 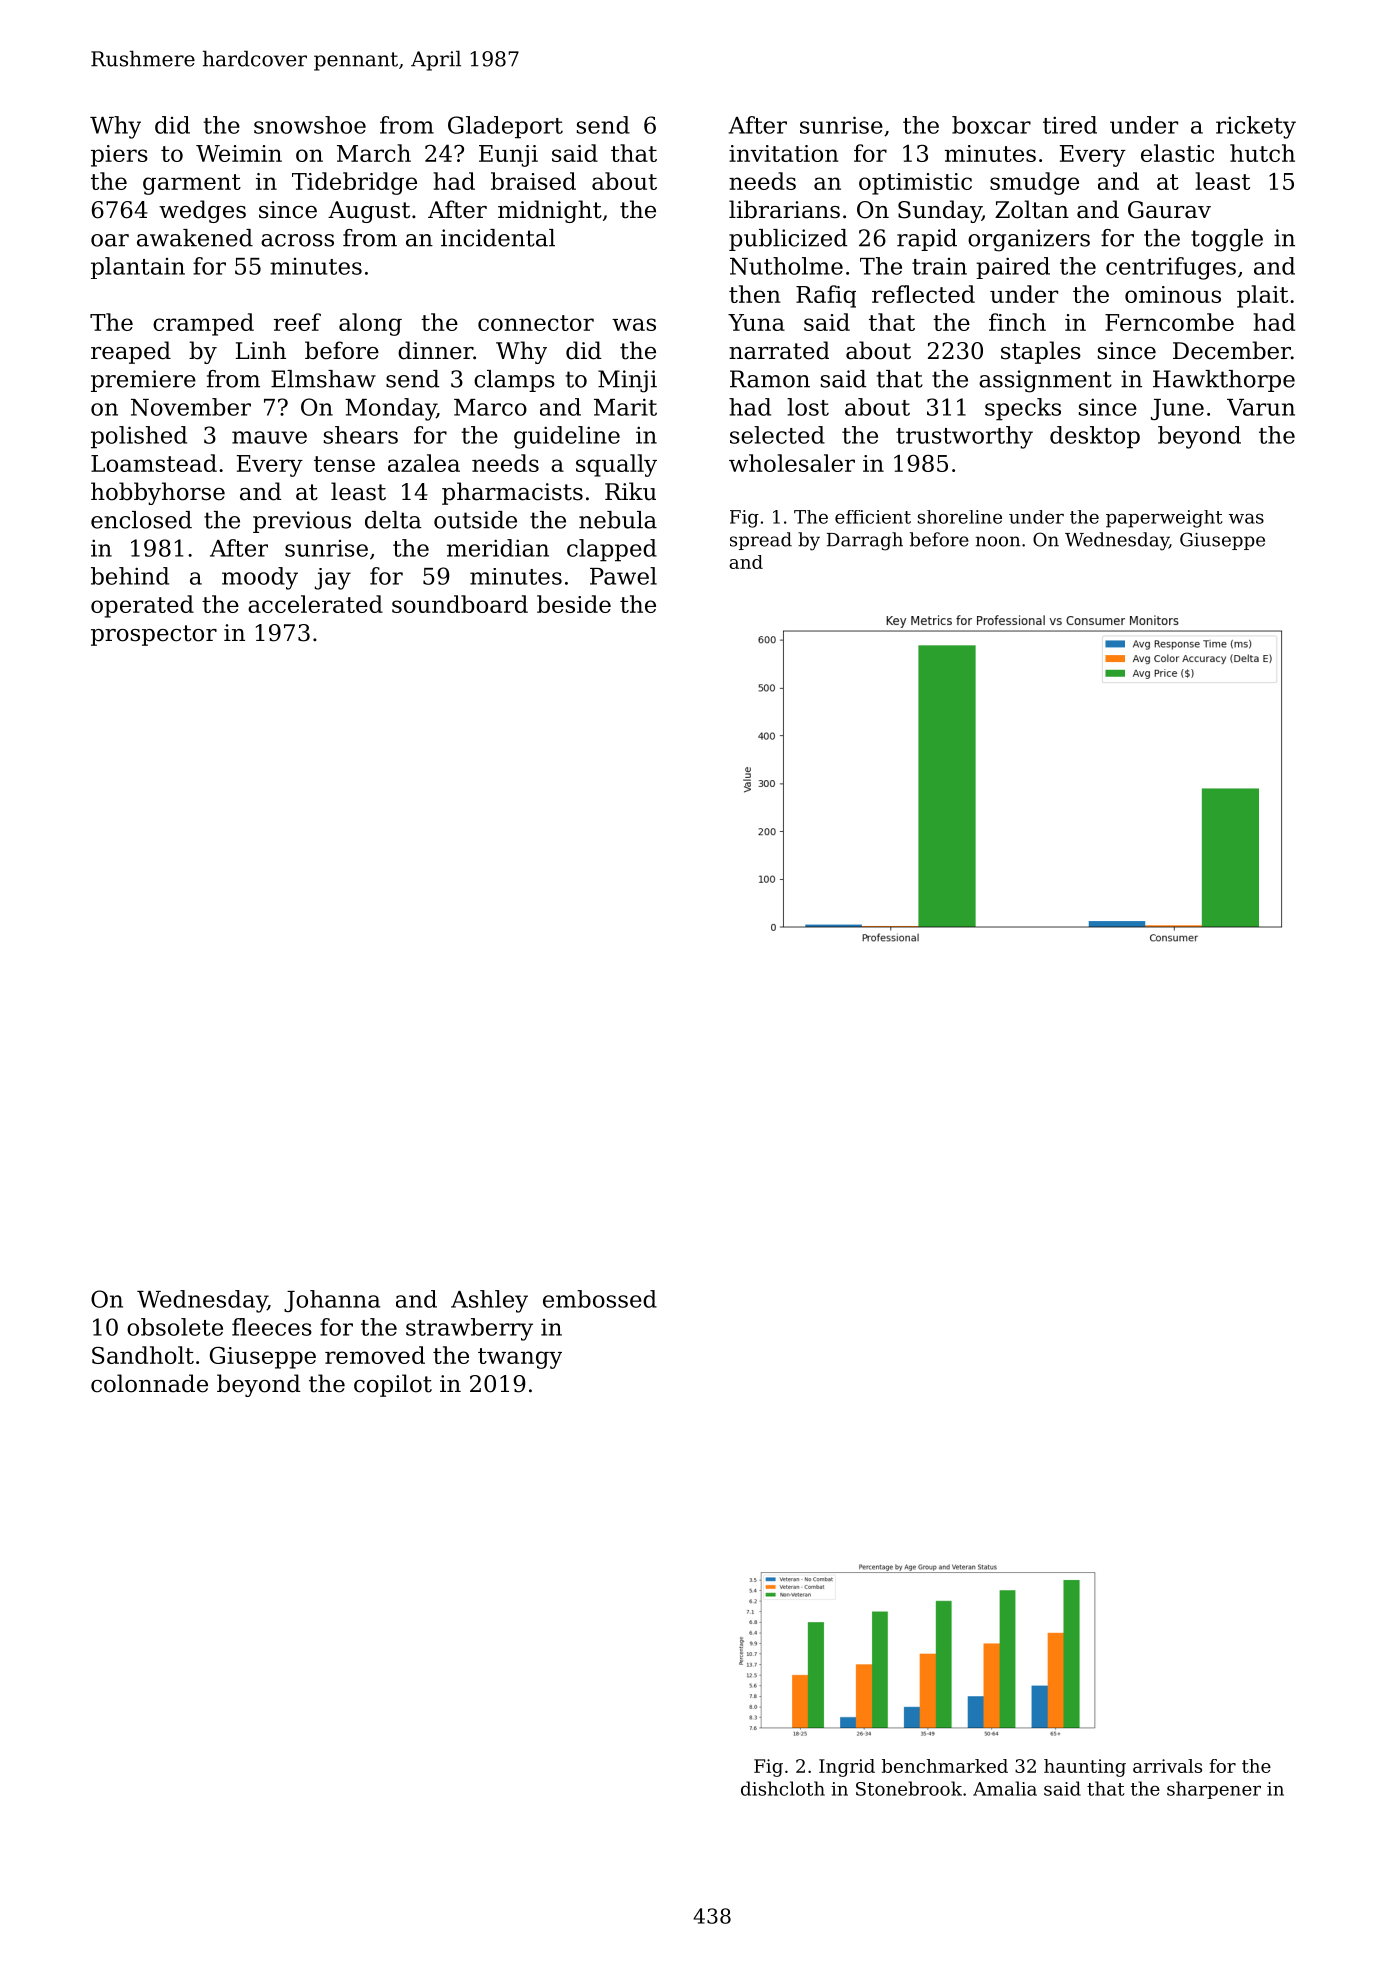 What do you see at coordinates (393, 1385) in the screenshot?
I see `copilot` at bounding box center [393, 1385].
